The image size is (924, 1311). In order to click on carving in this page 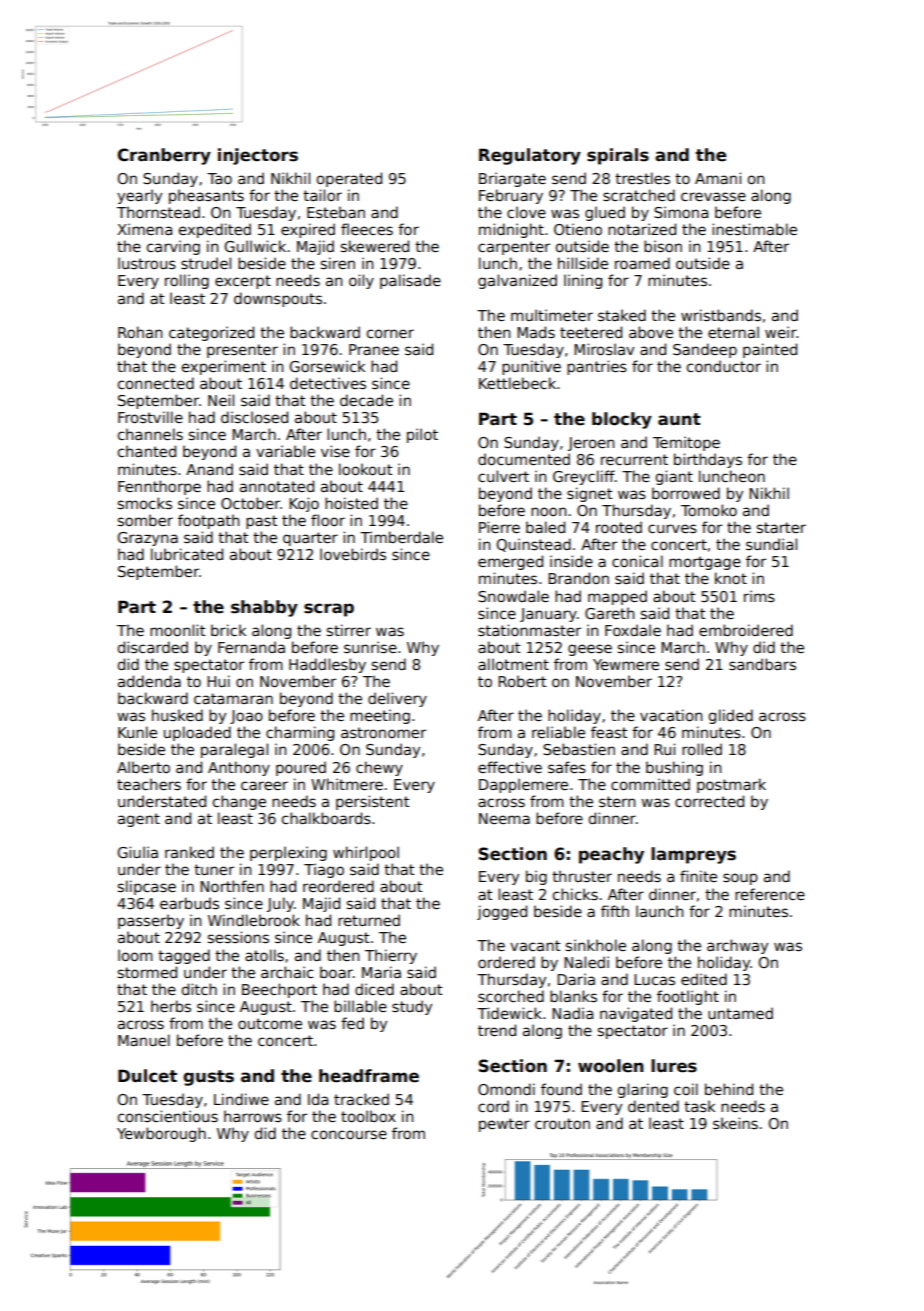, I will do `click(173, 247)`.
